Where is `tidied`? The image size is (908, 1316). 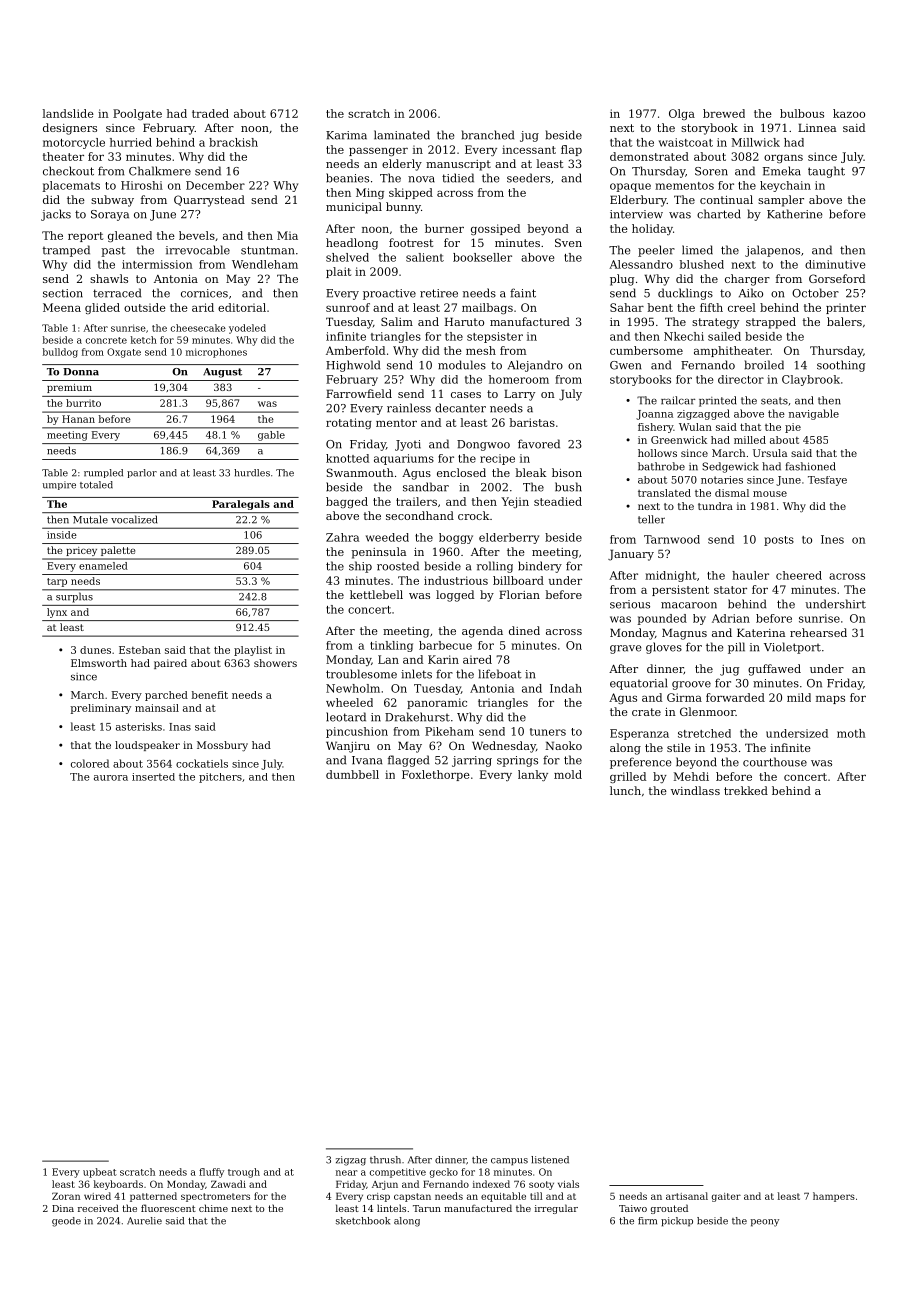 tidied is located at coordinates (458, 178).
